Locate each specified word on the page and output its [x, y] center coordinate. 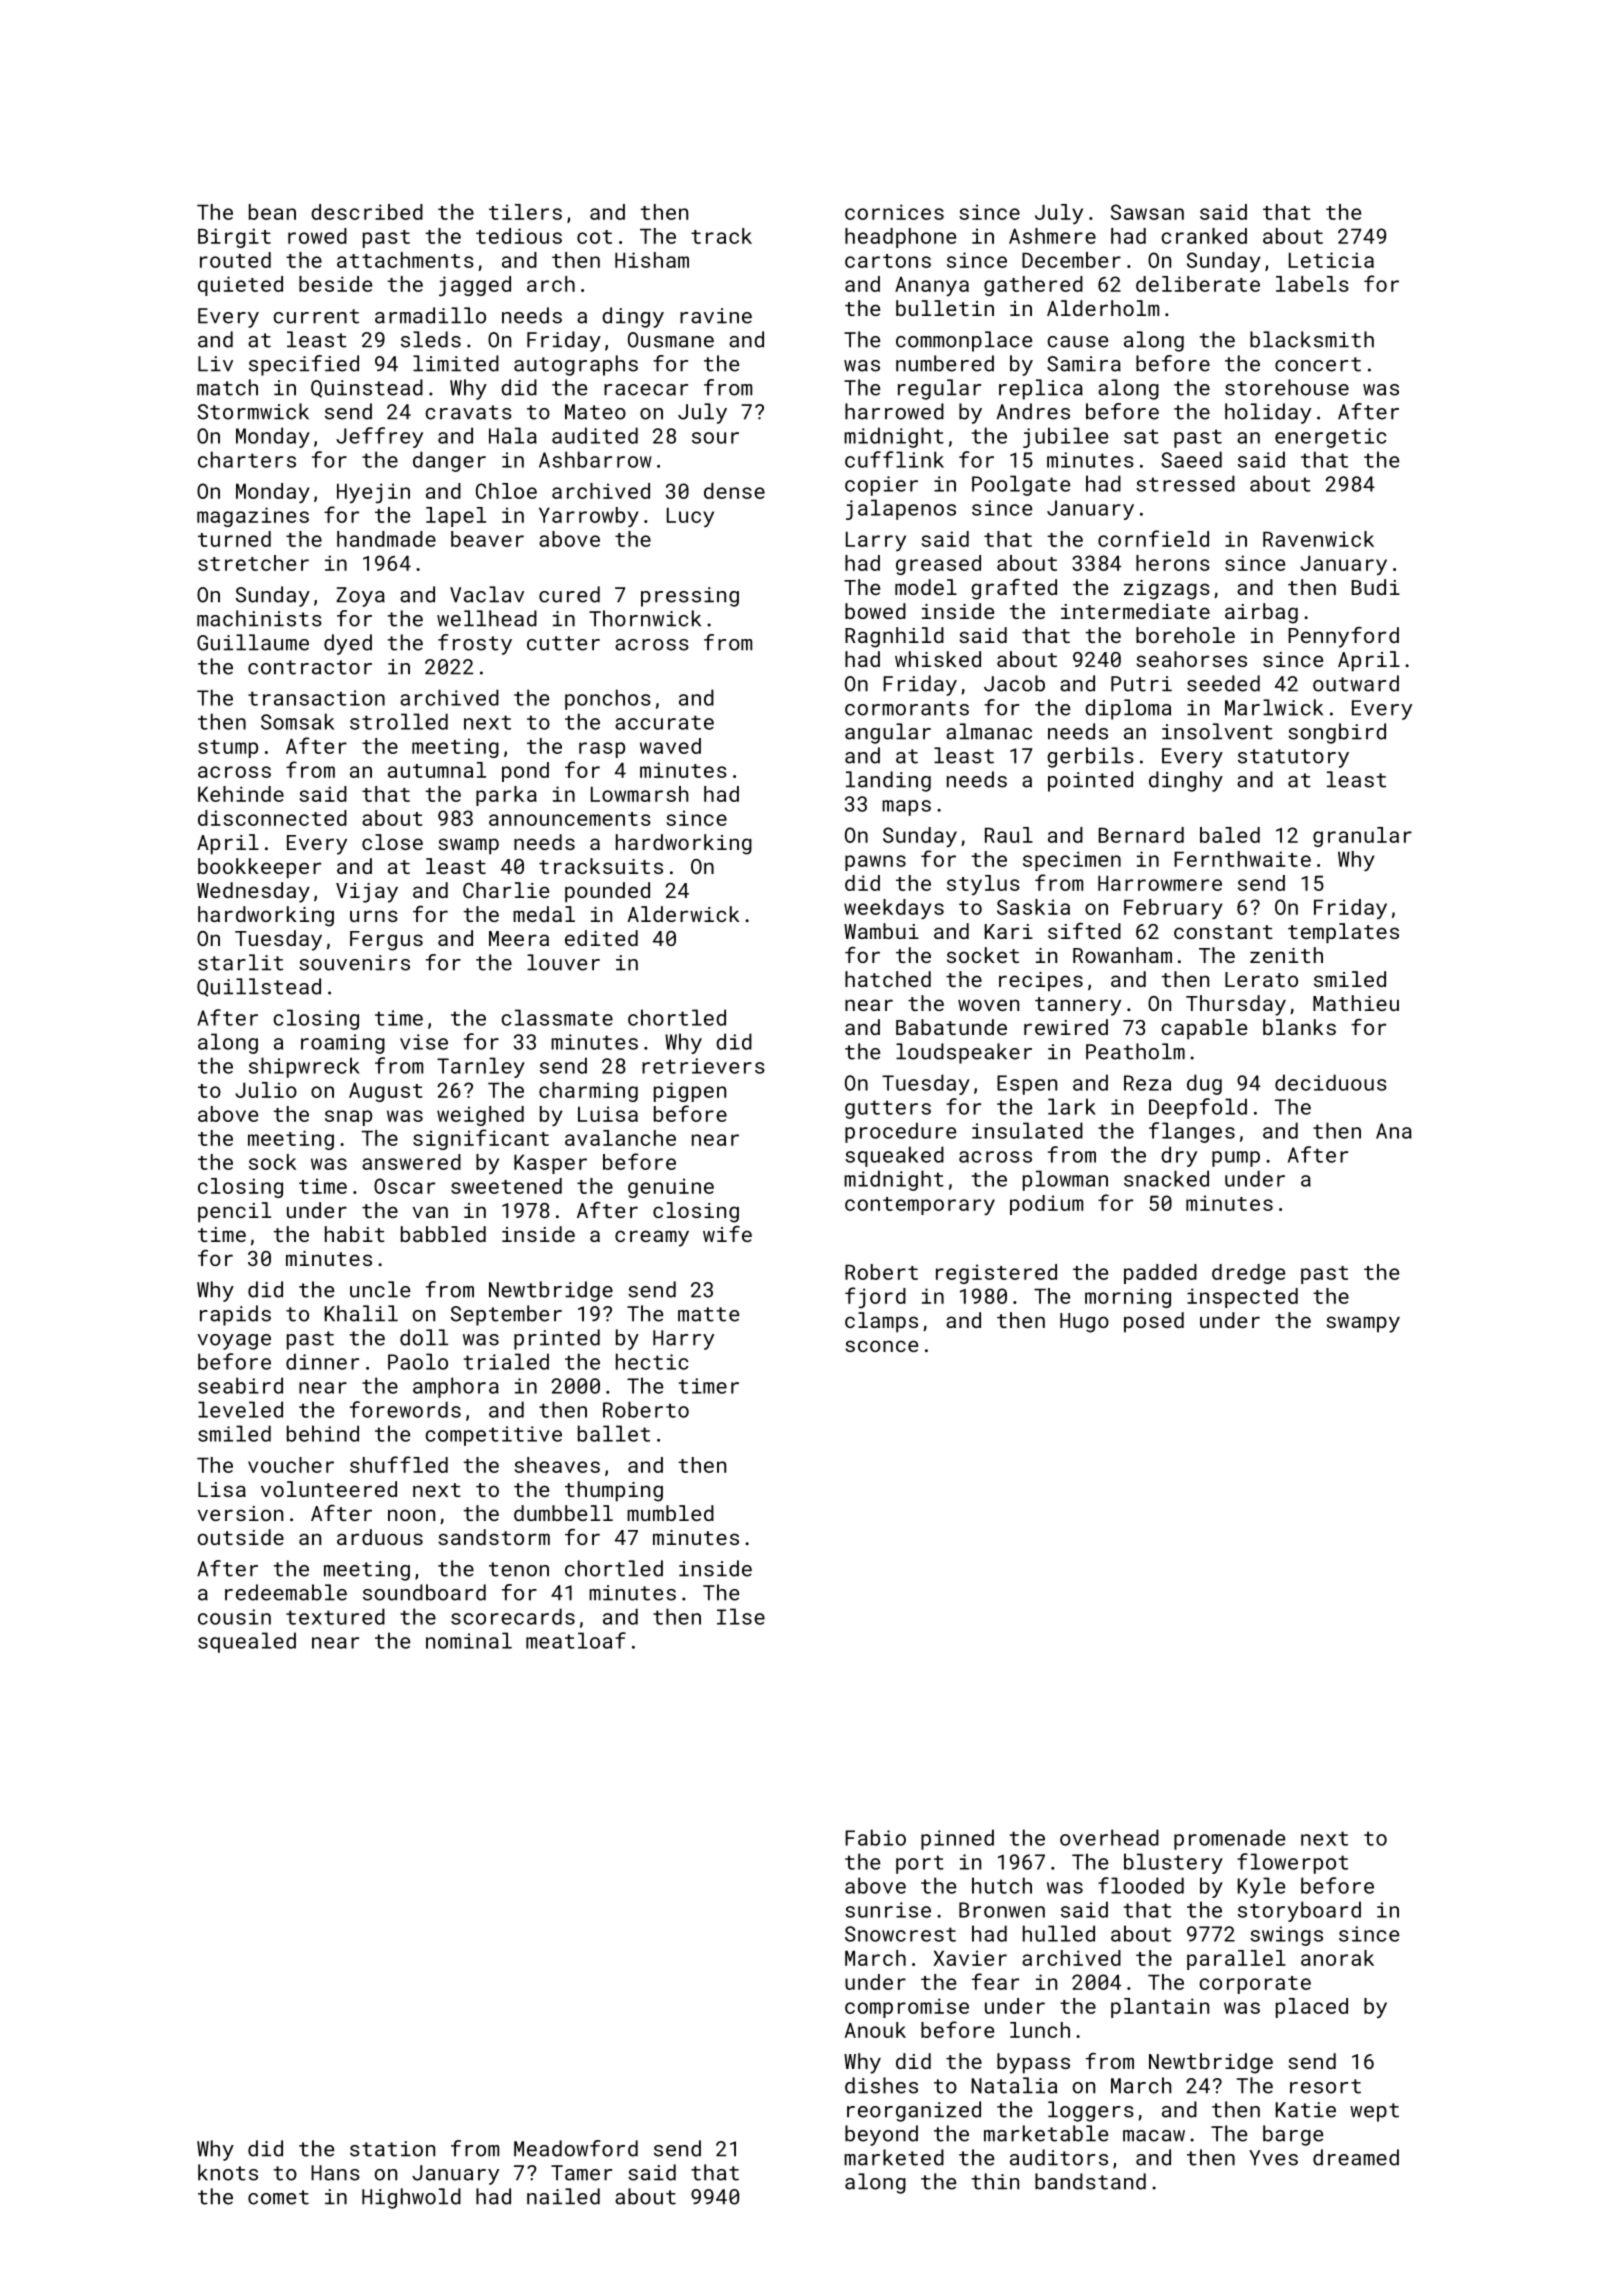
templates [1343, 933]
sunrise [888, 1910]
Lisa [222, 1489]
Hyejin [373, 493]
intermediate [1135, 611]
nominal [469, 1640]
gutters [888, 1109]
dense [734, 491]
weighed [480, 1116]
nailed [563, 2196]
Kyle [1261, 1887]
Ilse [741, 1616]
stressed [1185, 483]
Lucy [690, 517]
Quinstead [367, 388]
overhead [1109, 1837]
